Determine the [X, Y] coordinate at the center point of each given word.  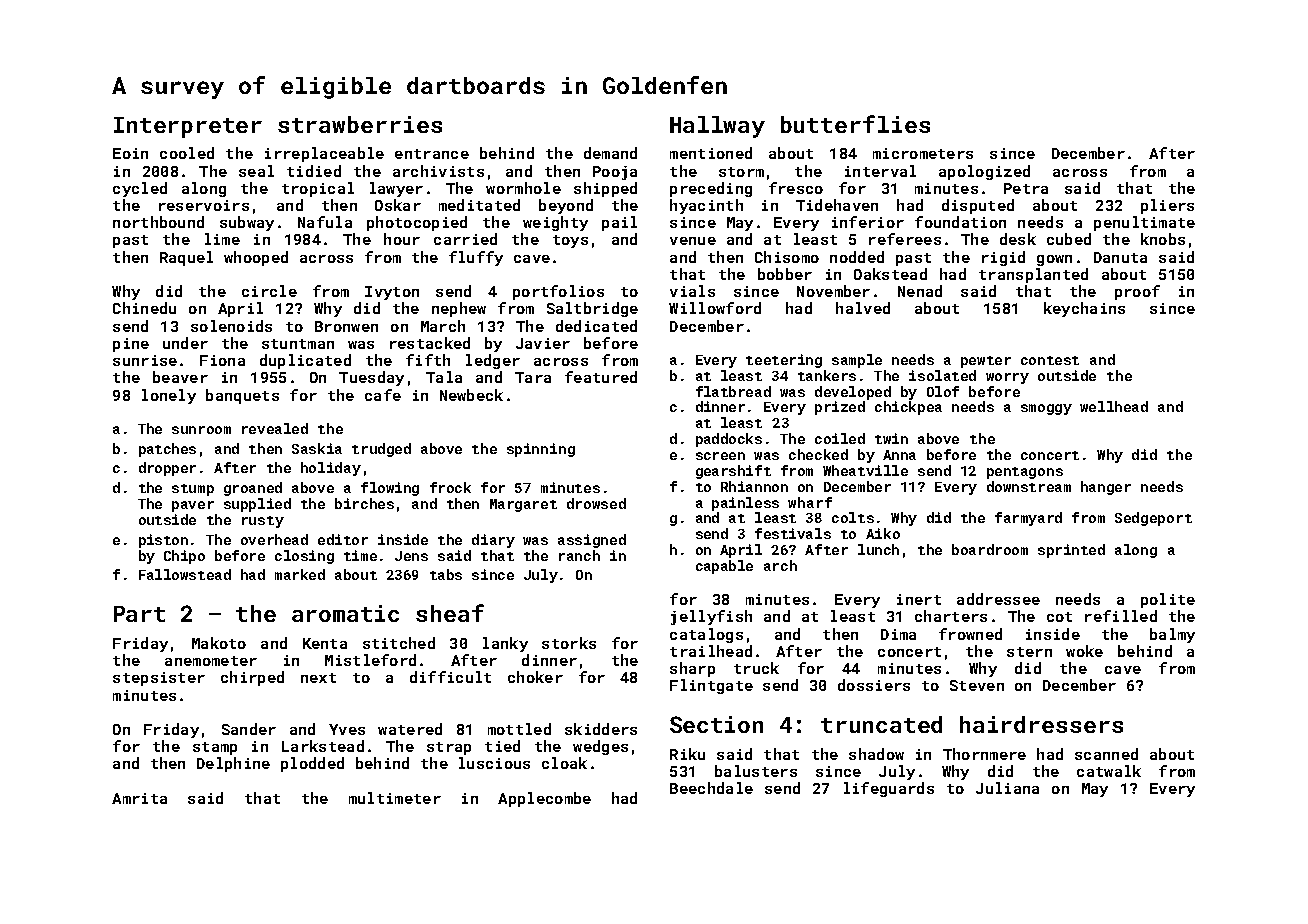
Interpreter [188, 127]
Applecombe [544, 799]
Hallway [717, 127]
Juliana [1007, 788]
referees [905, 239]
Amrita [139, 798]
